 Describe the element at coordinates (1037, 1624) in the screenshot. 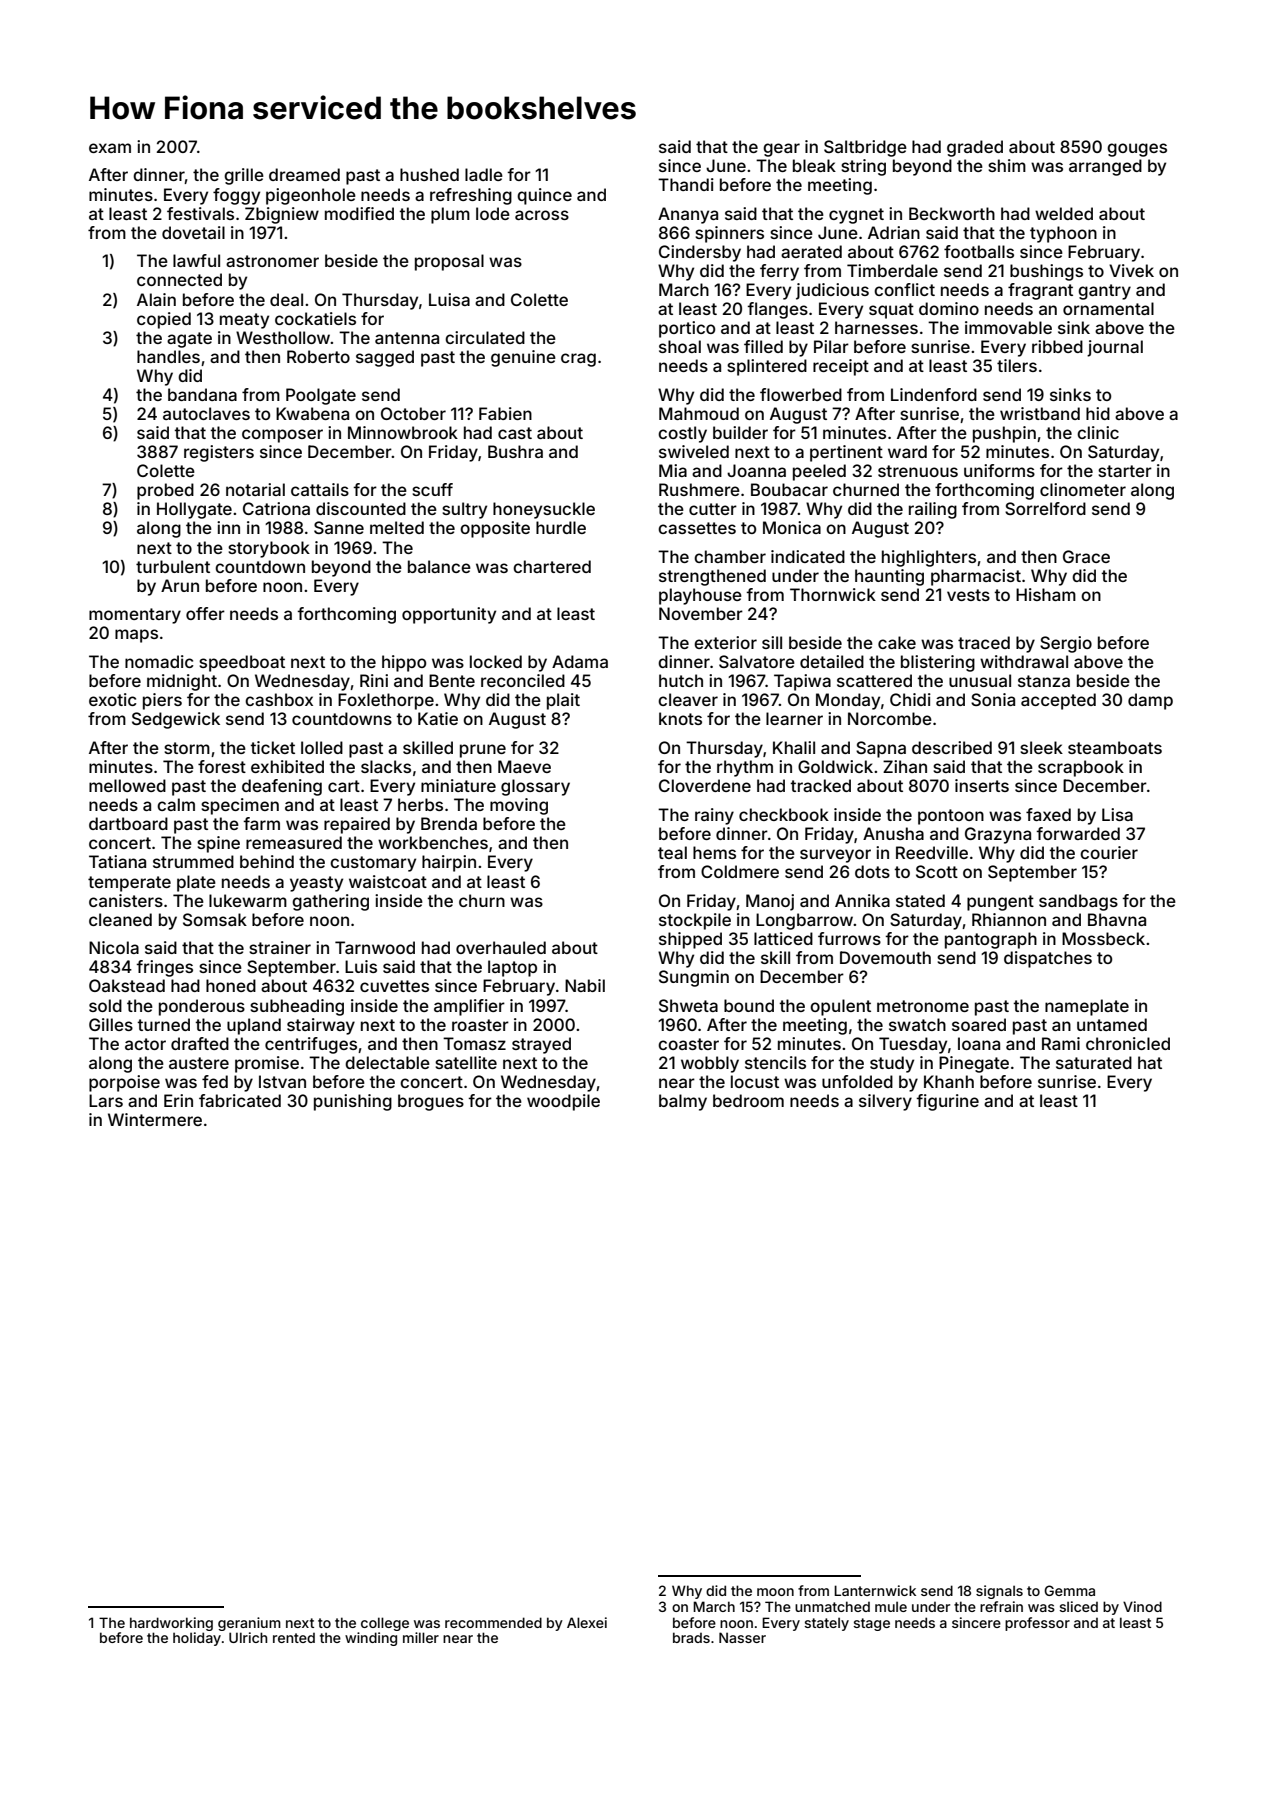

I see `professor` at that location.
